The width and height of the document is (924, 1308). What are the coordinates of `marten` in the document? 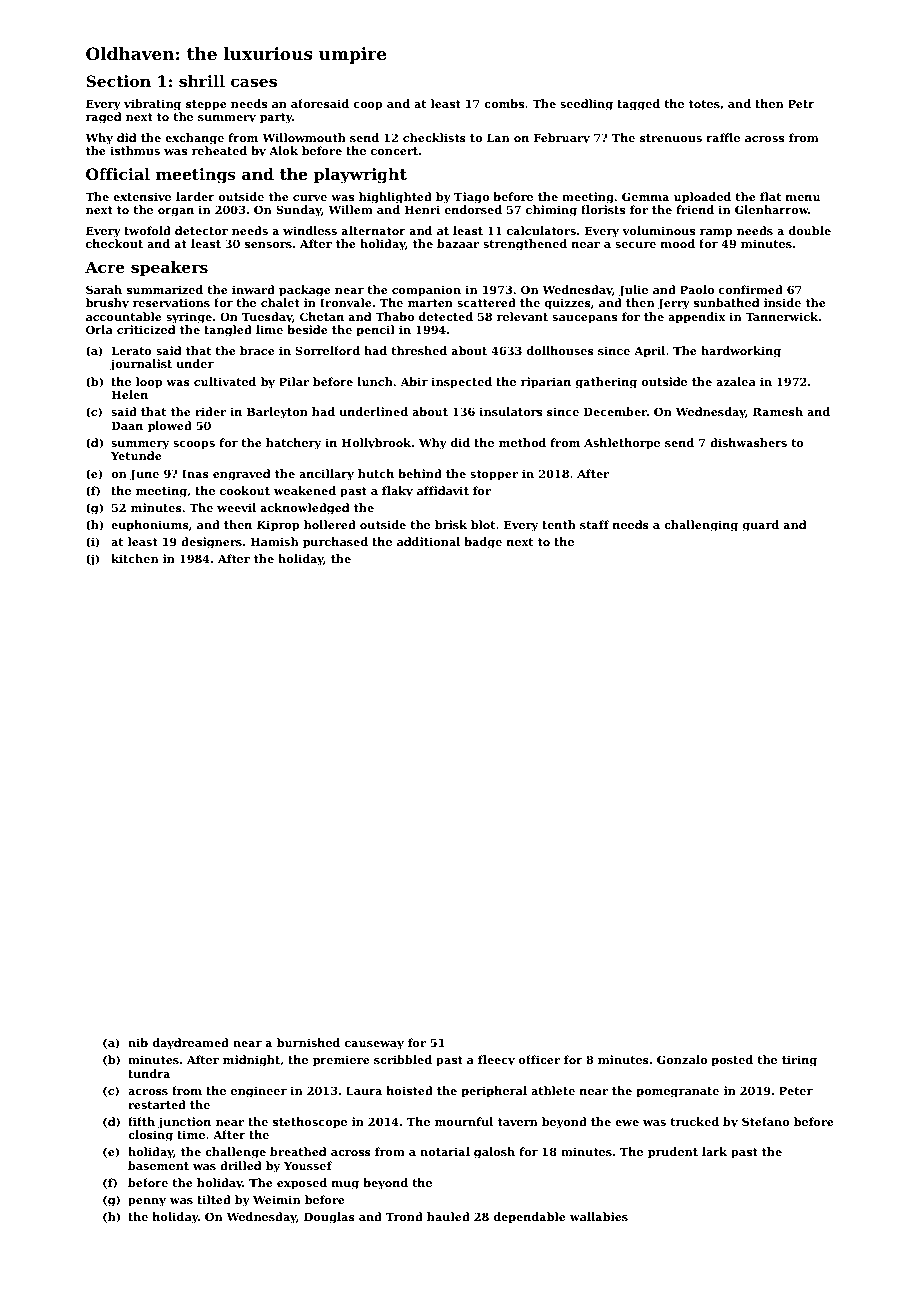 It's located at (430, 303).
